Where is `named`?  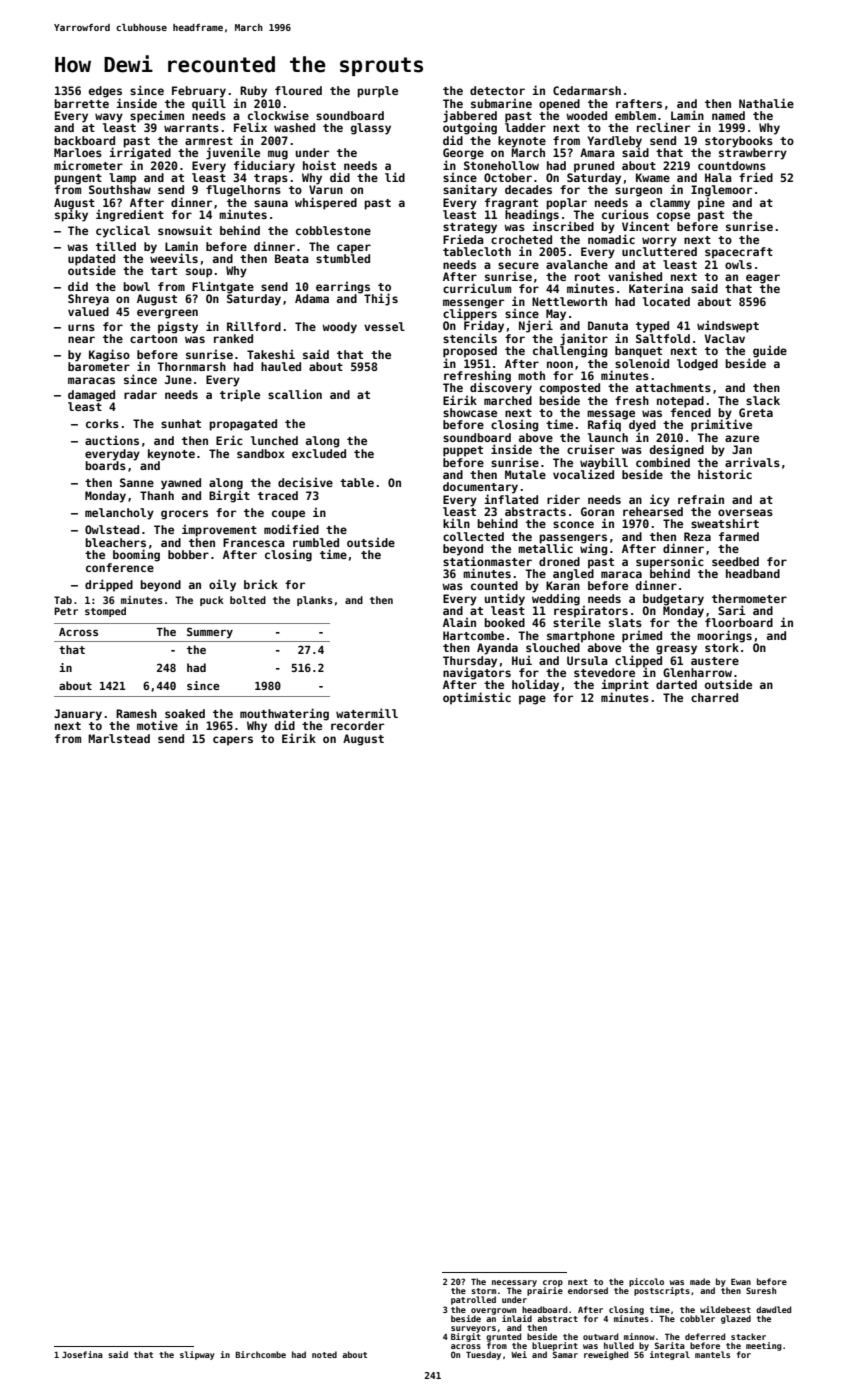
named is located at coordinates (728, 115).
